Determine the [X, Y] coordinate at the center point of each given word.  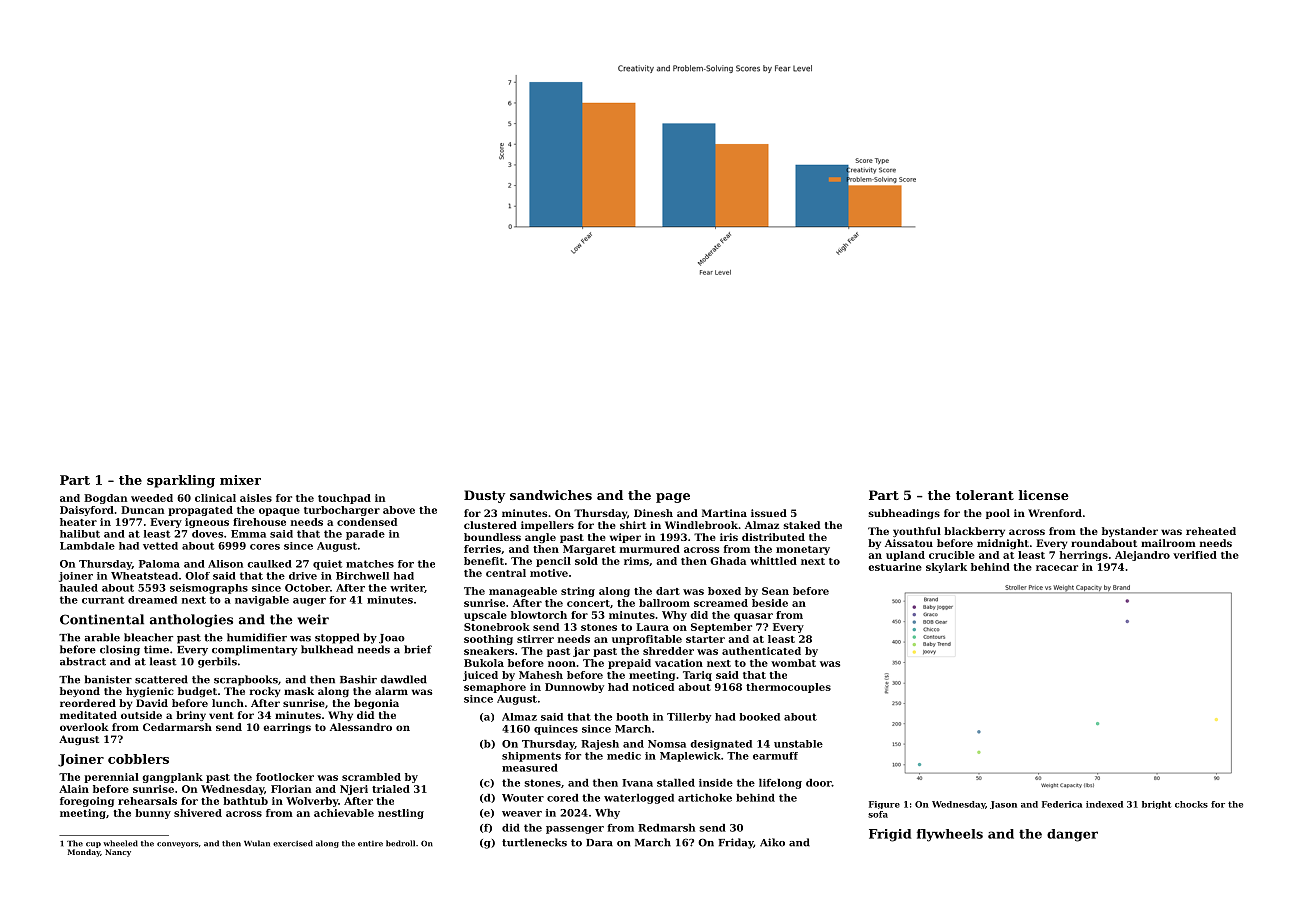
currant [103, 600]
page [673, 498]
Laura [652, 627]
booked [759, 717]
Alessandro [361, 727]
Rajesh [600, 745]
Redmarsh [666, 828]
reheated [1211, 531]
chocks [1191, 804]
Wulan [257, 843]
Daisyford [87, 511]
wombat [793, 663]
